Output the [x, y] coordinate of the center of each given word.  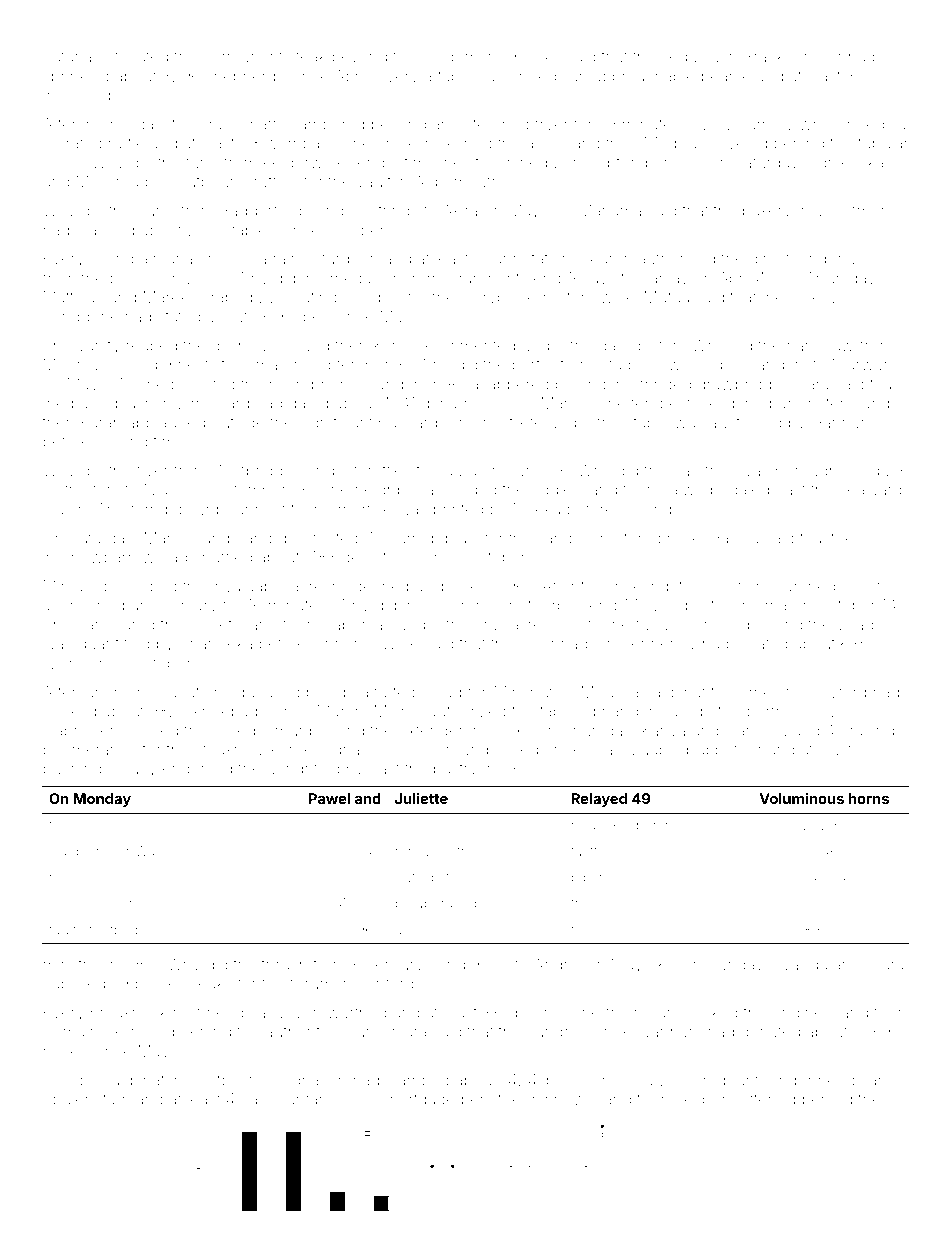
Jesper [701, 1100]
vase [496, 77]
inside [350, 586]
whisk [820, 124]
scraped [223, 298]
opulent [70, 1100]
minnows [560, 1099]
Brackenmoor [793, 56]
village [860, 626]
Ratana [67, 56]
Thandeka [216, 643]
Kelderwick [303, 162]
